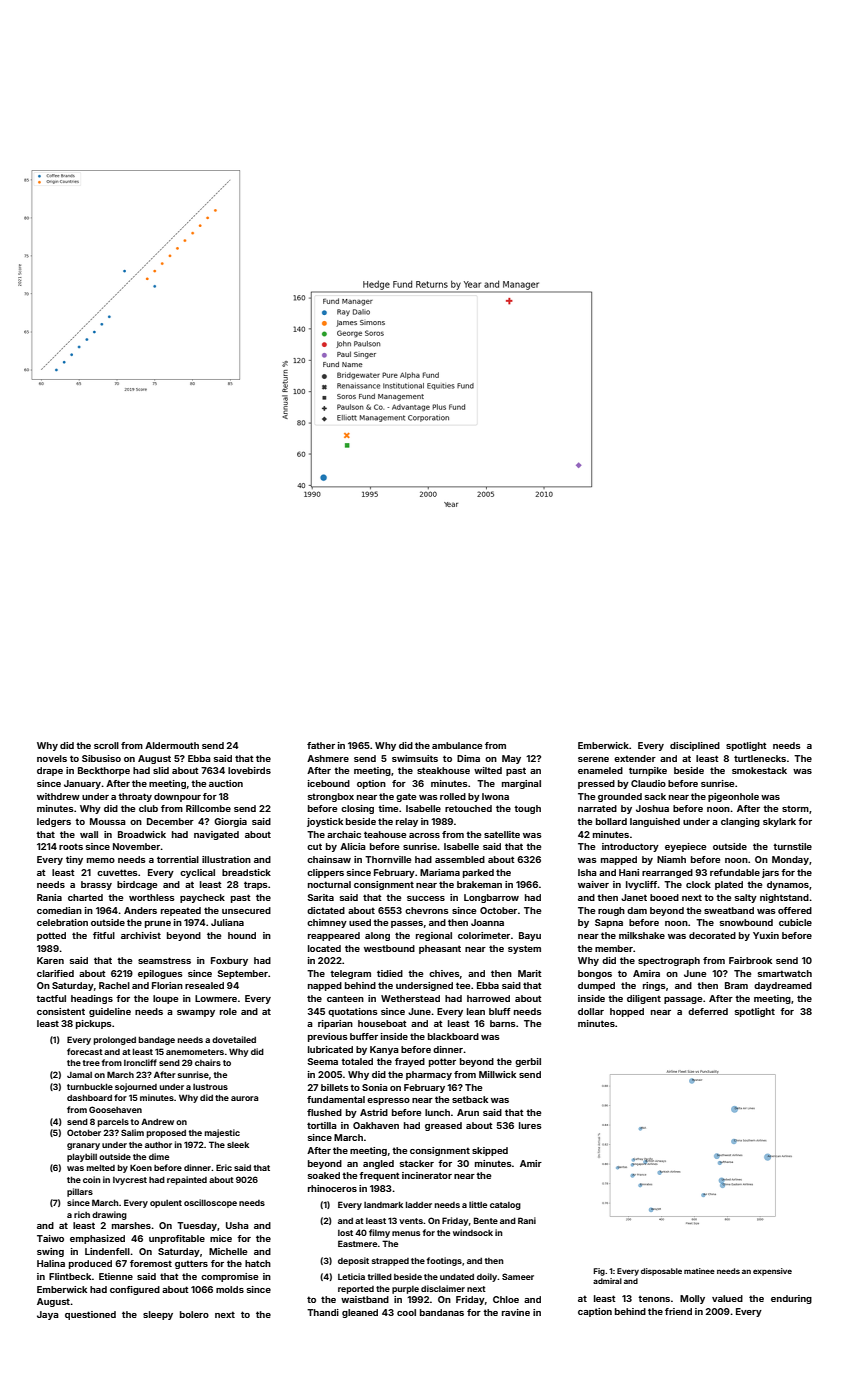 This screenshot has width=849, height=1400. What do you see at coordinates (460, 859) in the screenshot?
I see `assembled` at bounding box center [460, 859].
